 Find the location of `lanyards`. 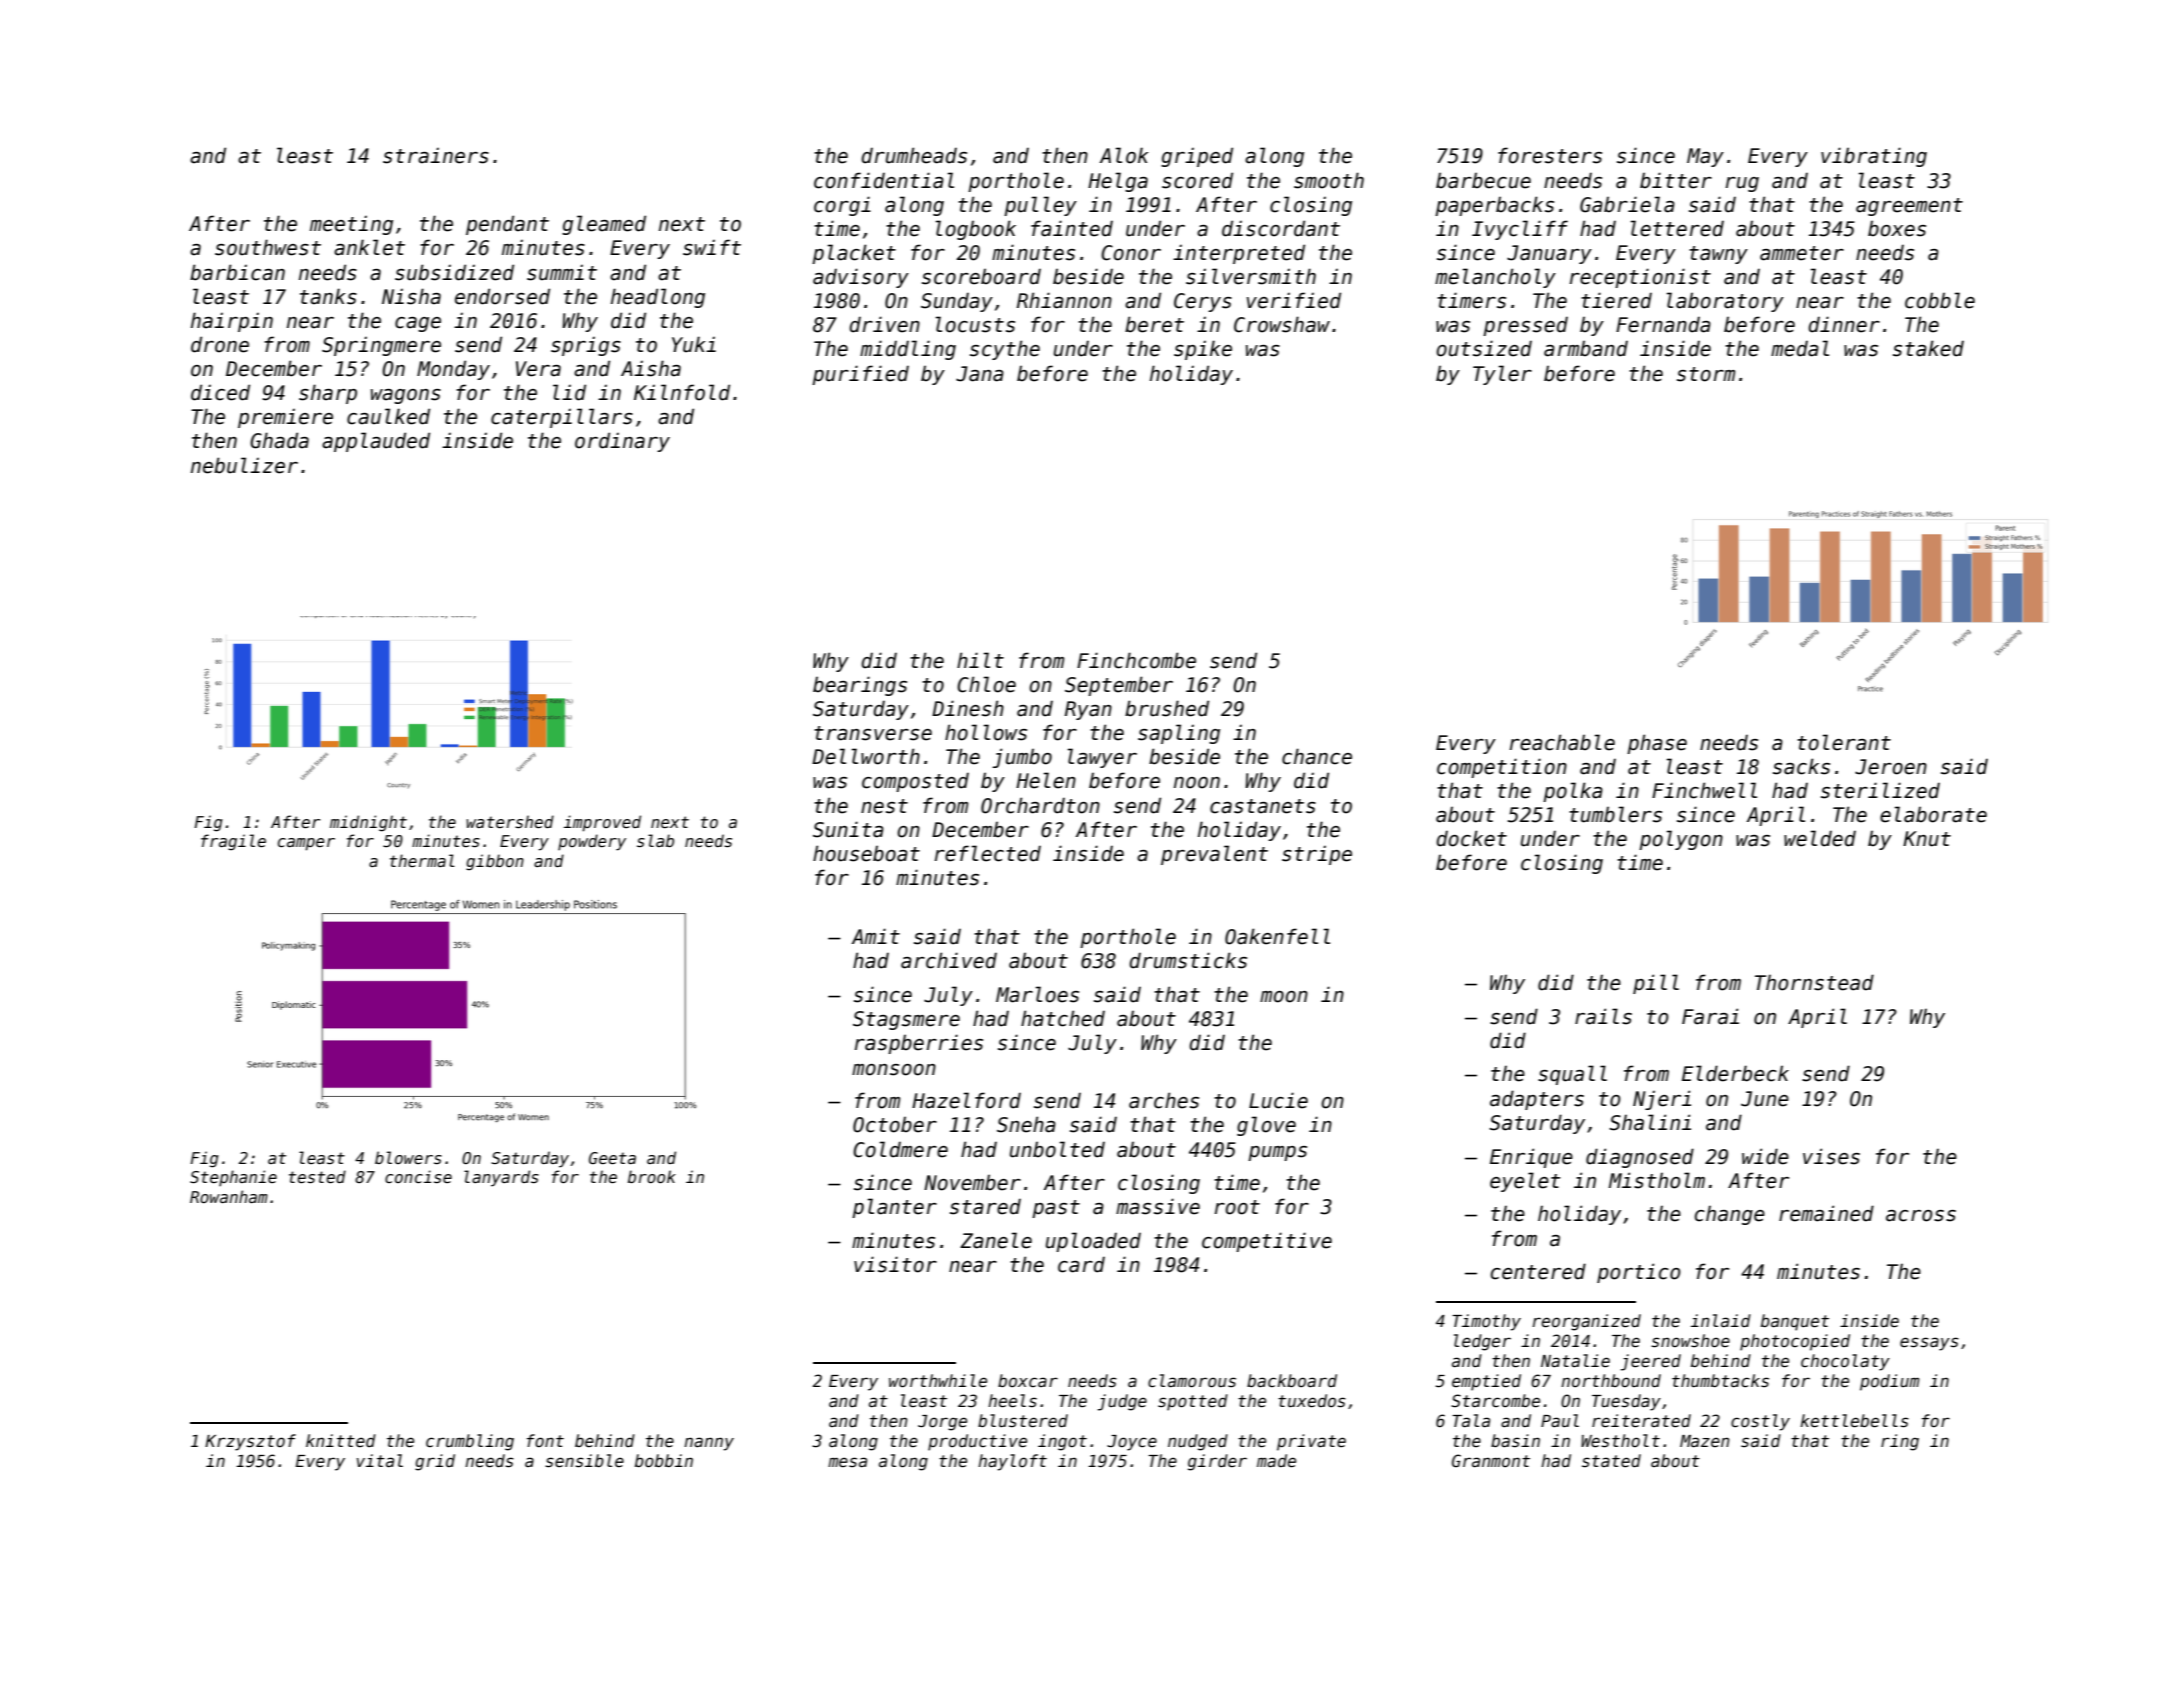

lanyards is located at coordinates (501, 1178).
